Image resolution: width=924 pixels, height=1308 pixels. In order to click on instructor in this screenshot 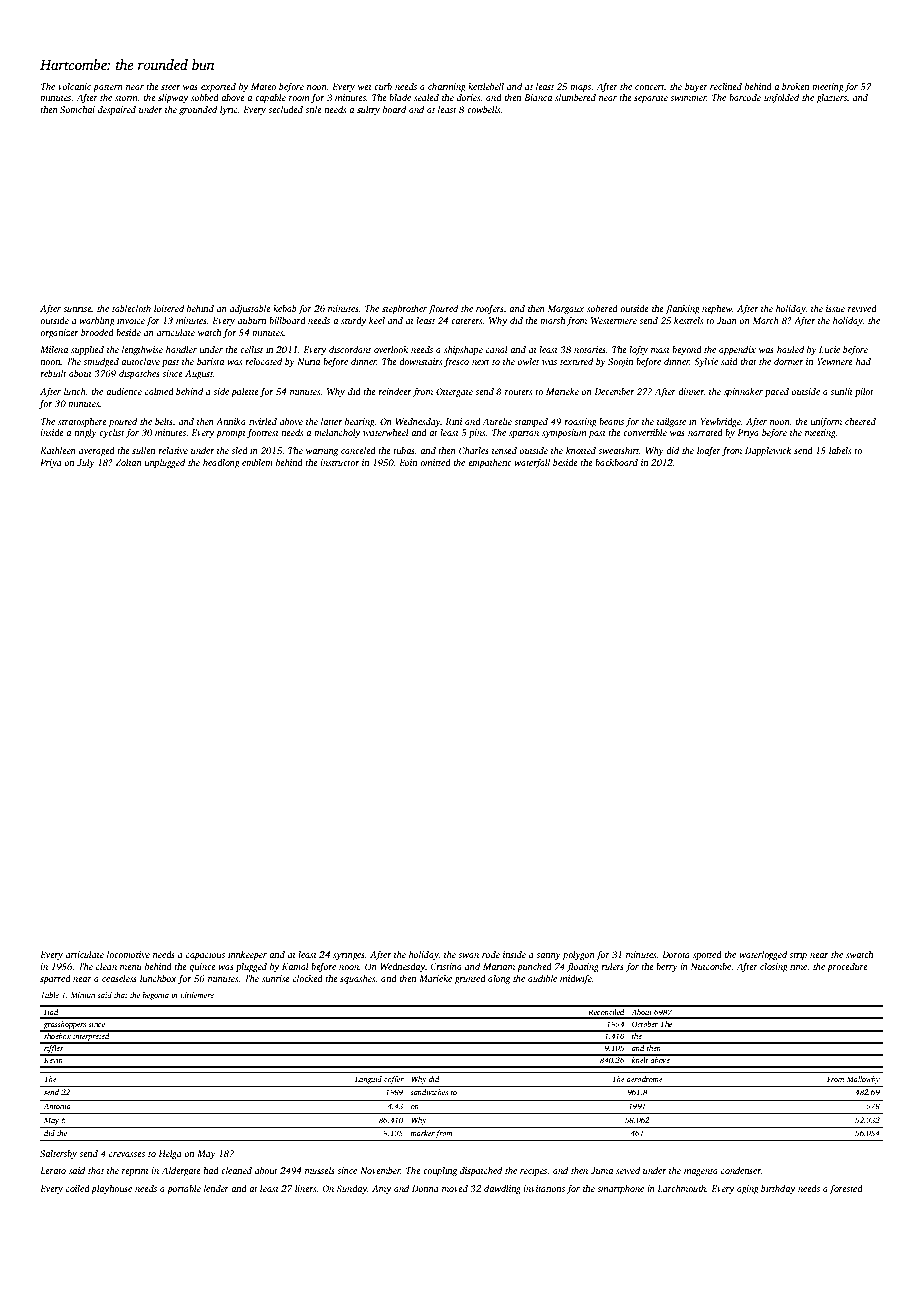, I will do `click(339, 462)`.
